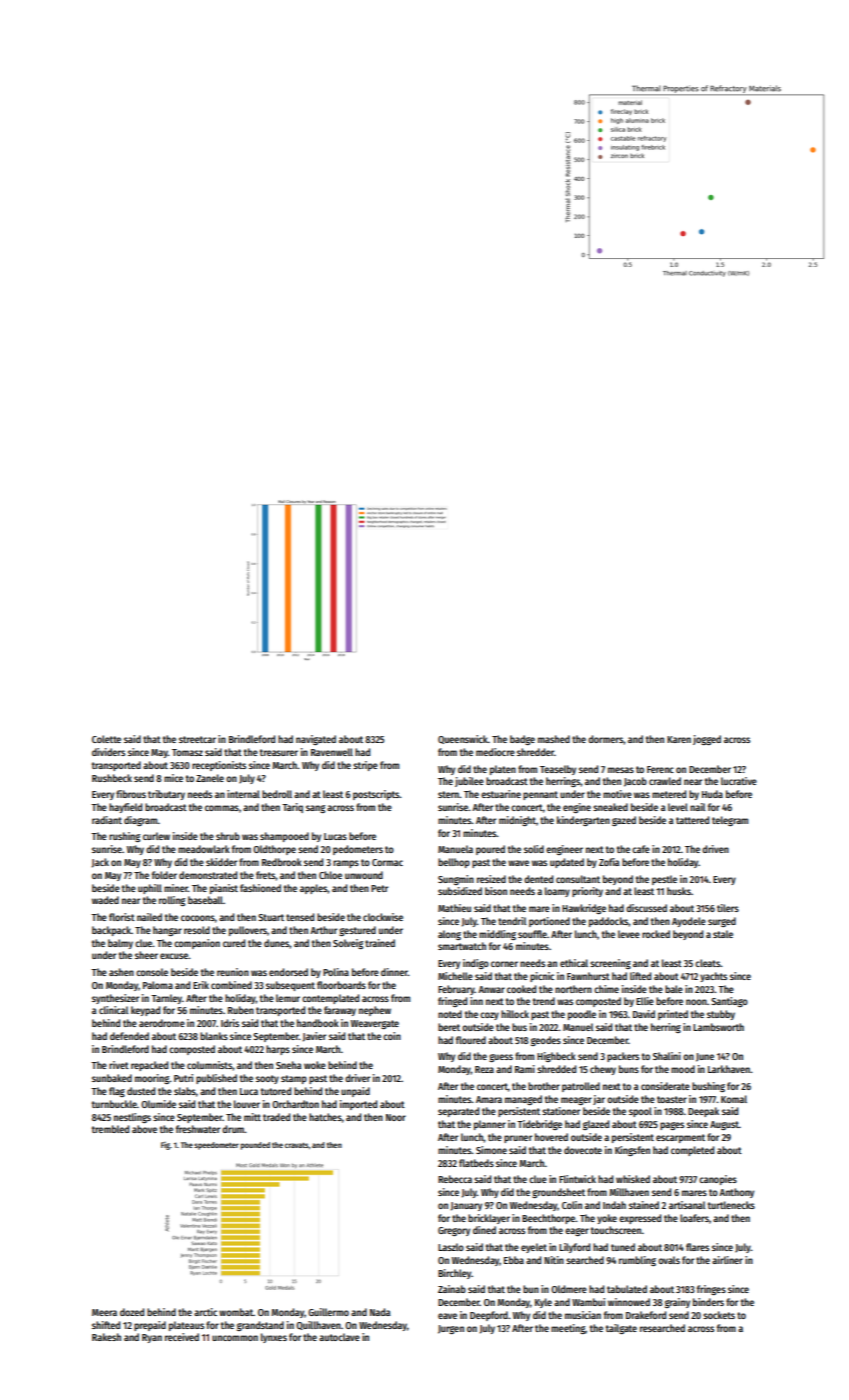 The width and height of the document is (849, 1400). What do you see at coordinates (255, 1146) in the document?
I see `pounded` at bounding box center [255, 1146].
